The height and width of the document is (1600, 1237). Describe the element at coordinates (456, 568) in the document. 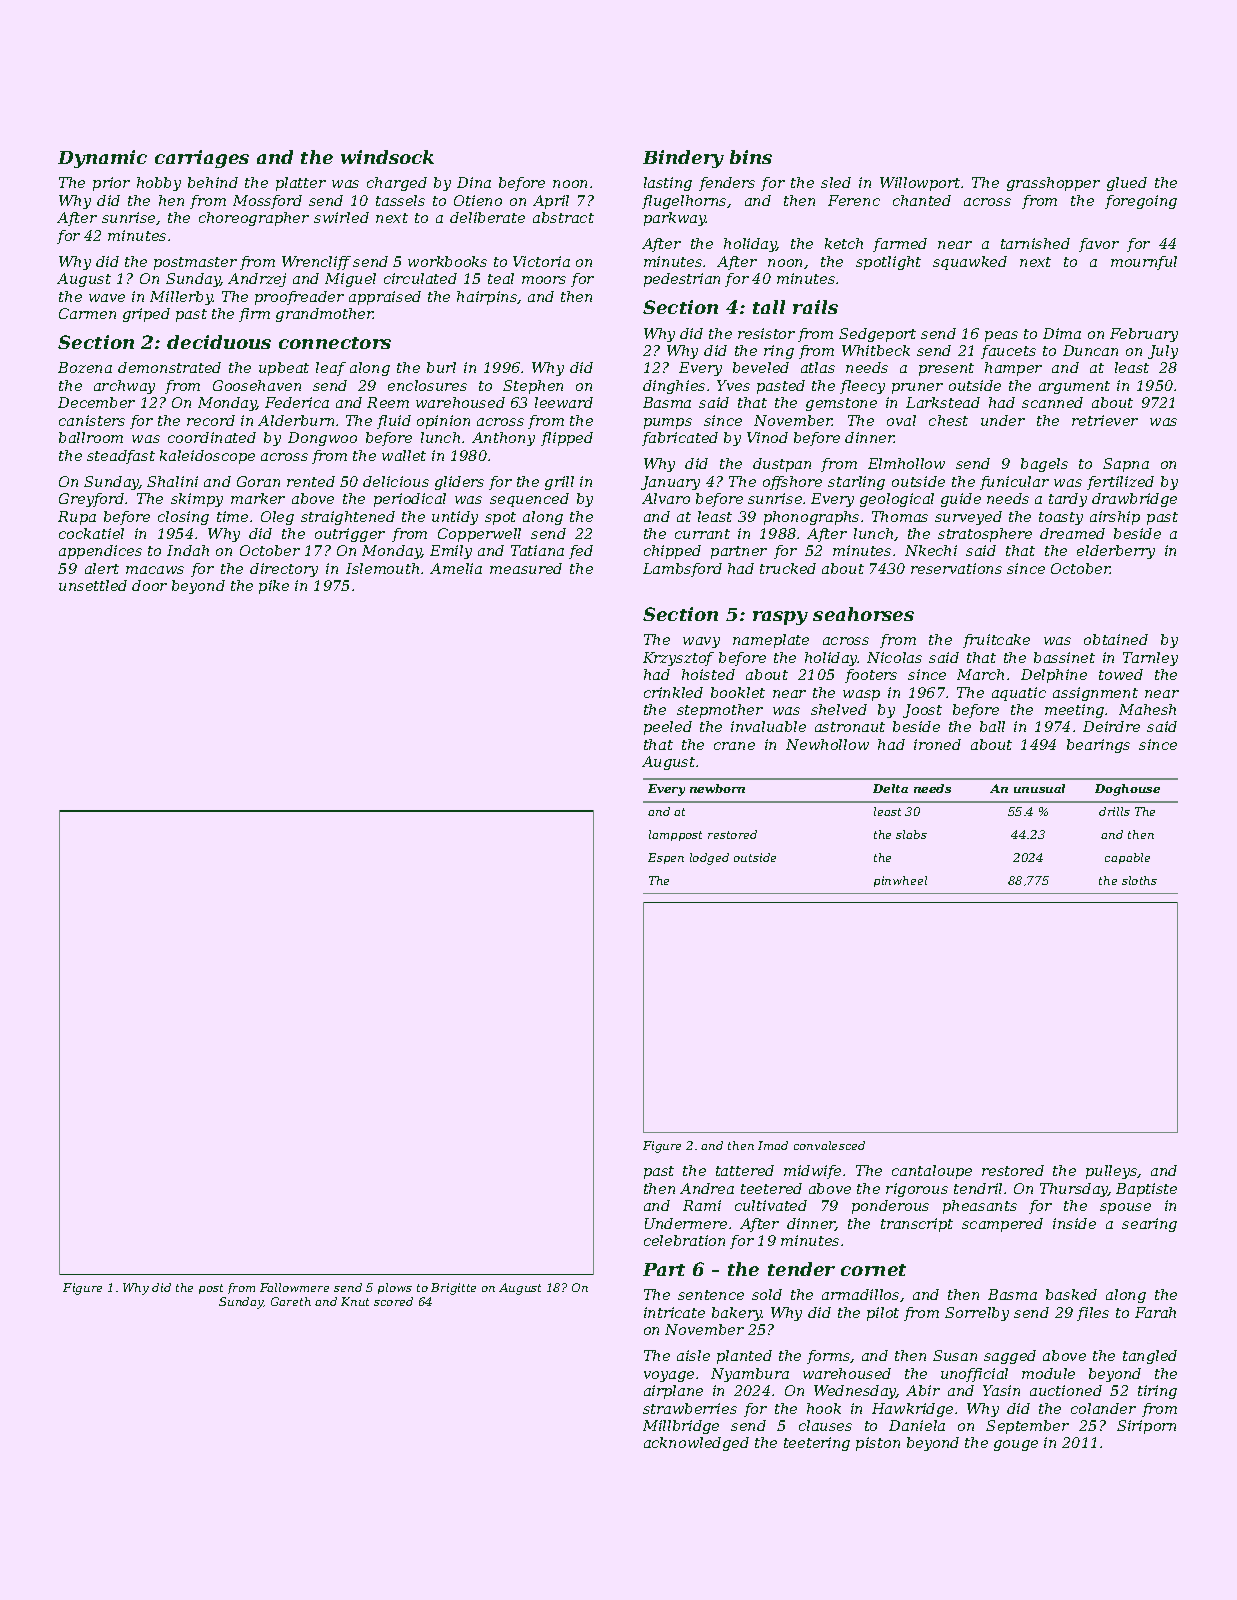

I see `Amelia` at that location.
